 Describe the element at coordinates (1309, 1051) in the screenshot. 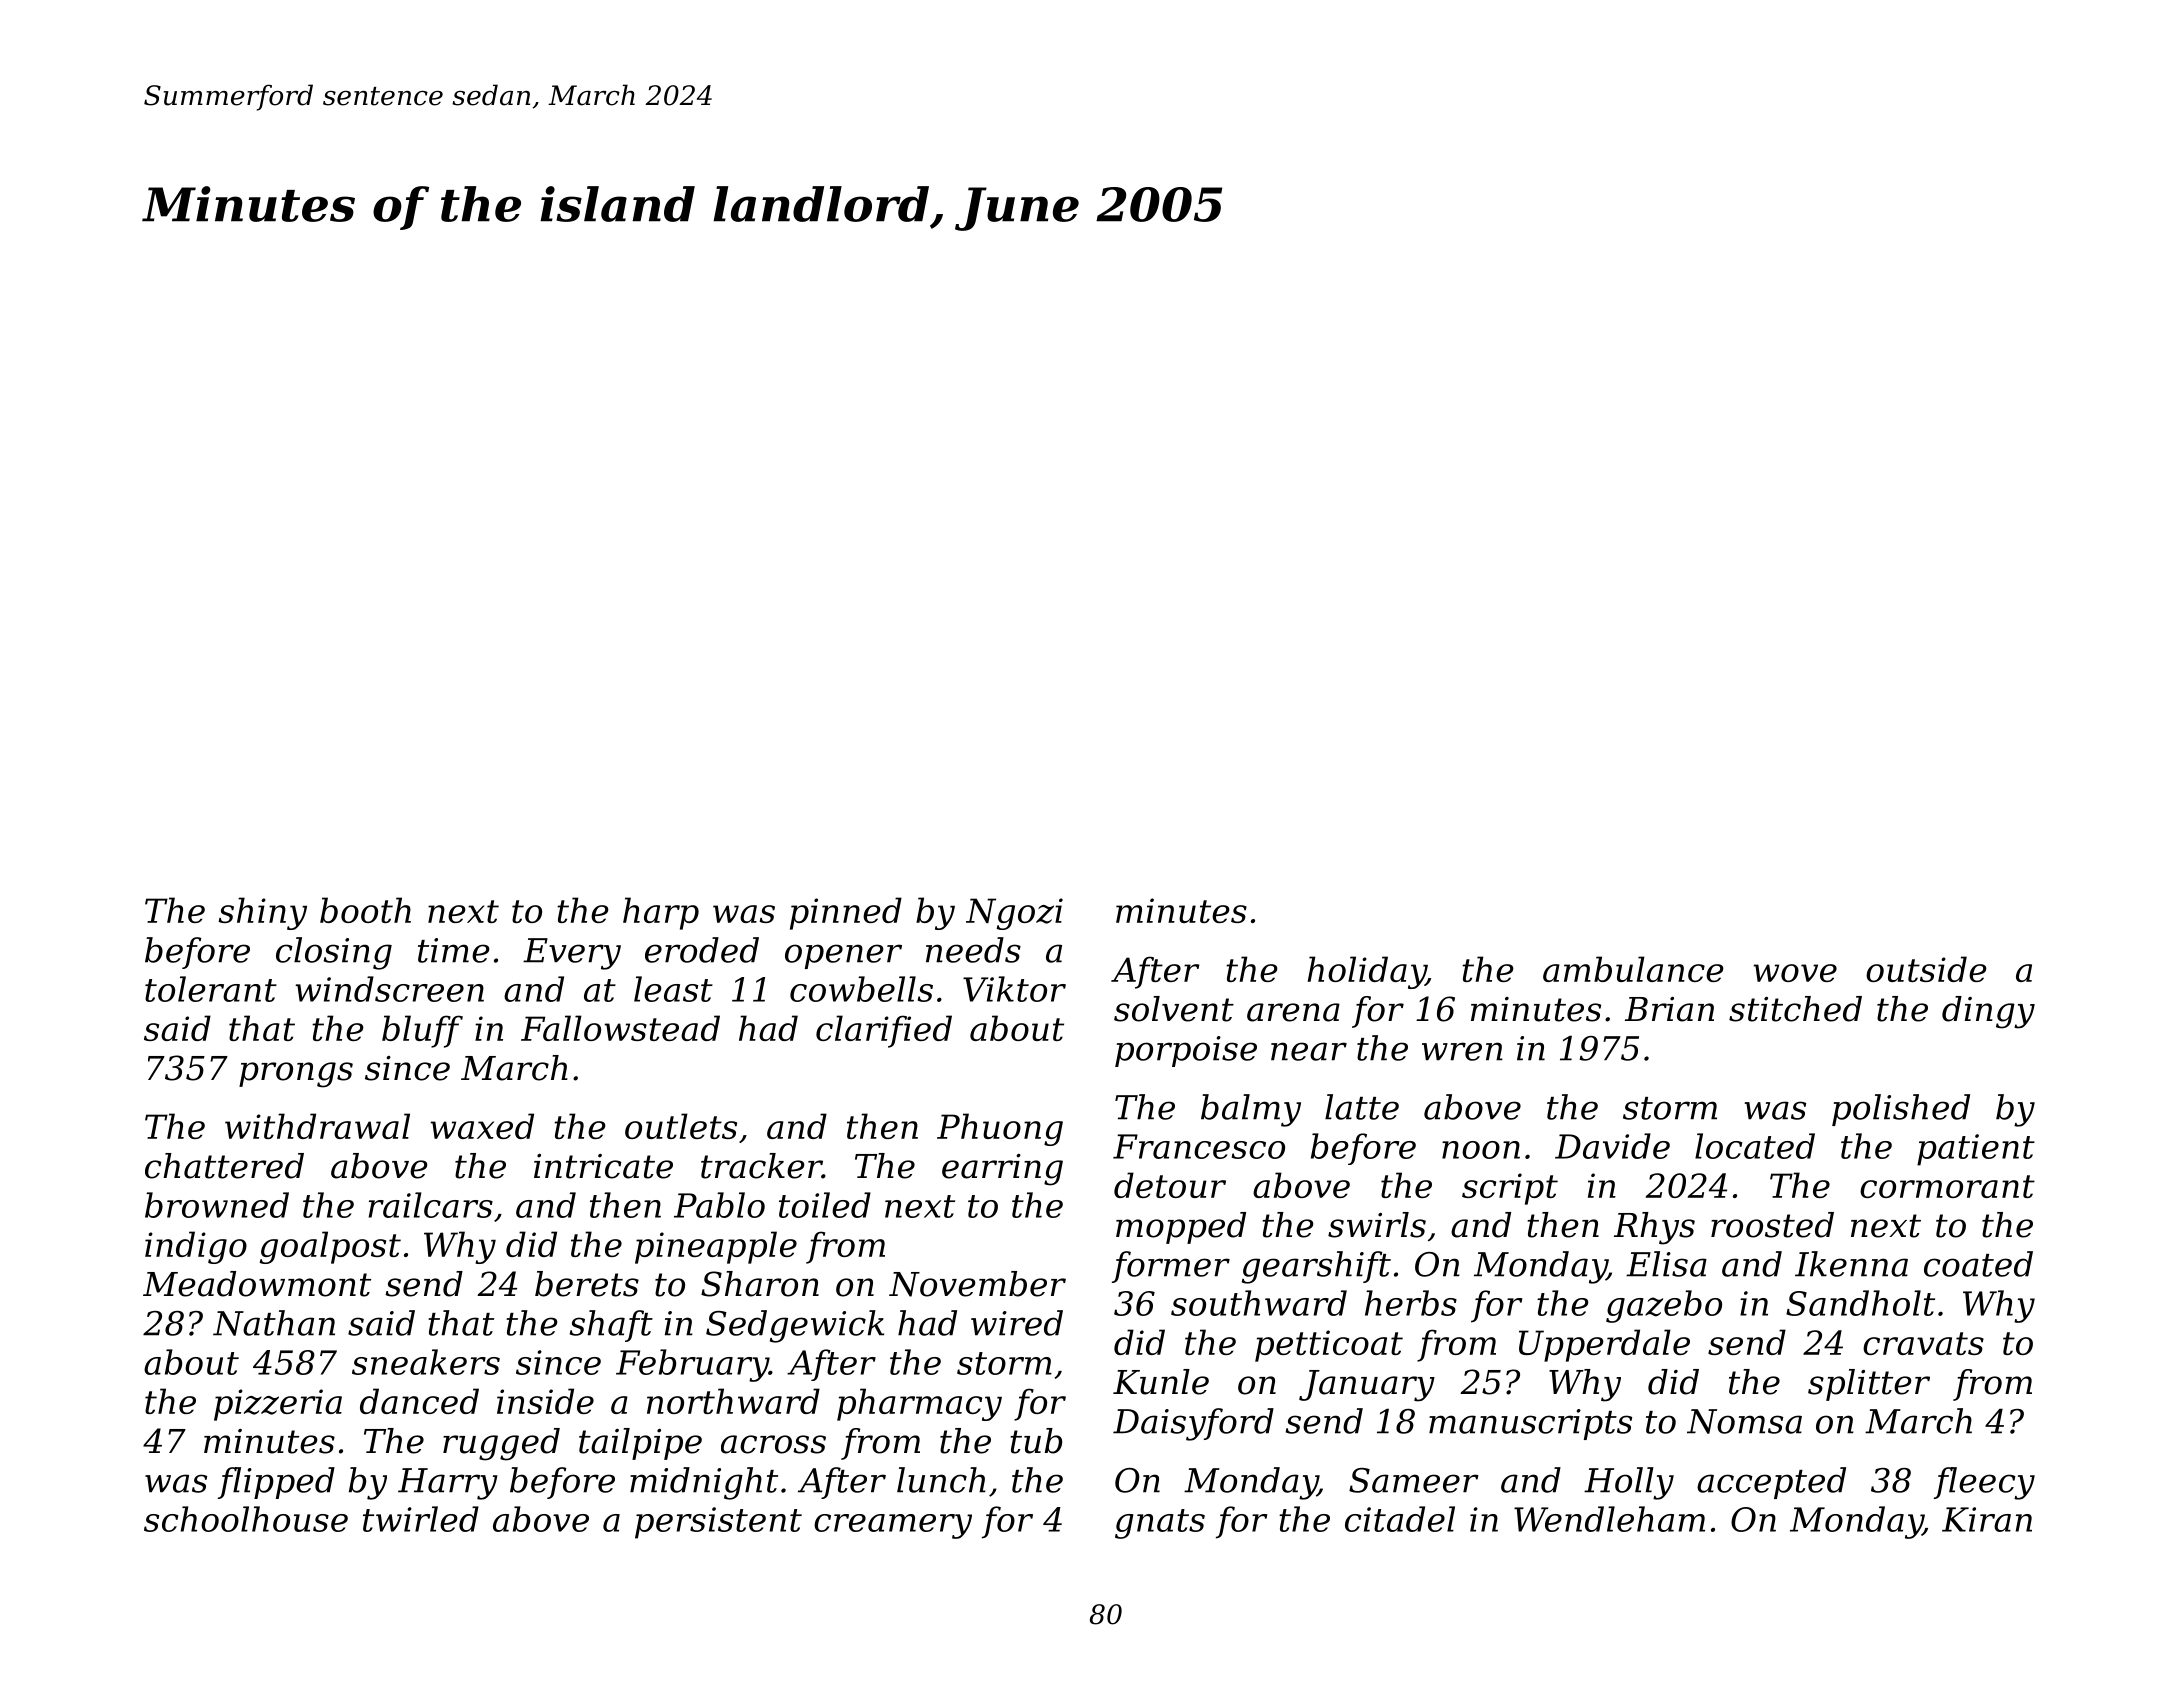

I see `near` at that location.
